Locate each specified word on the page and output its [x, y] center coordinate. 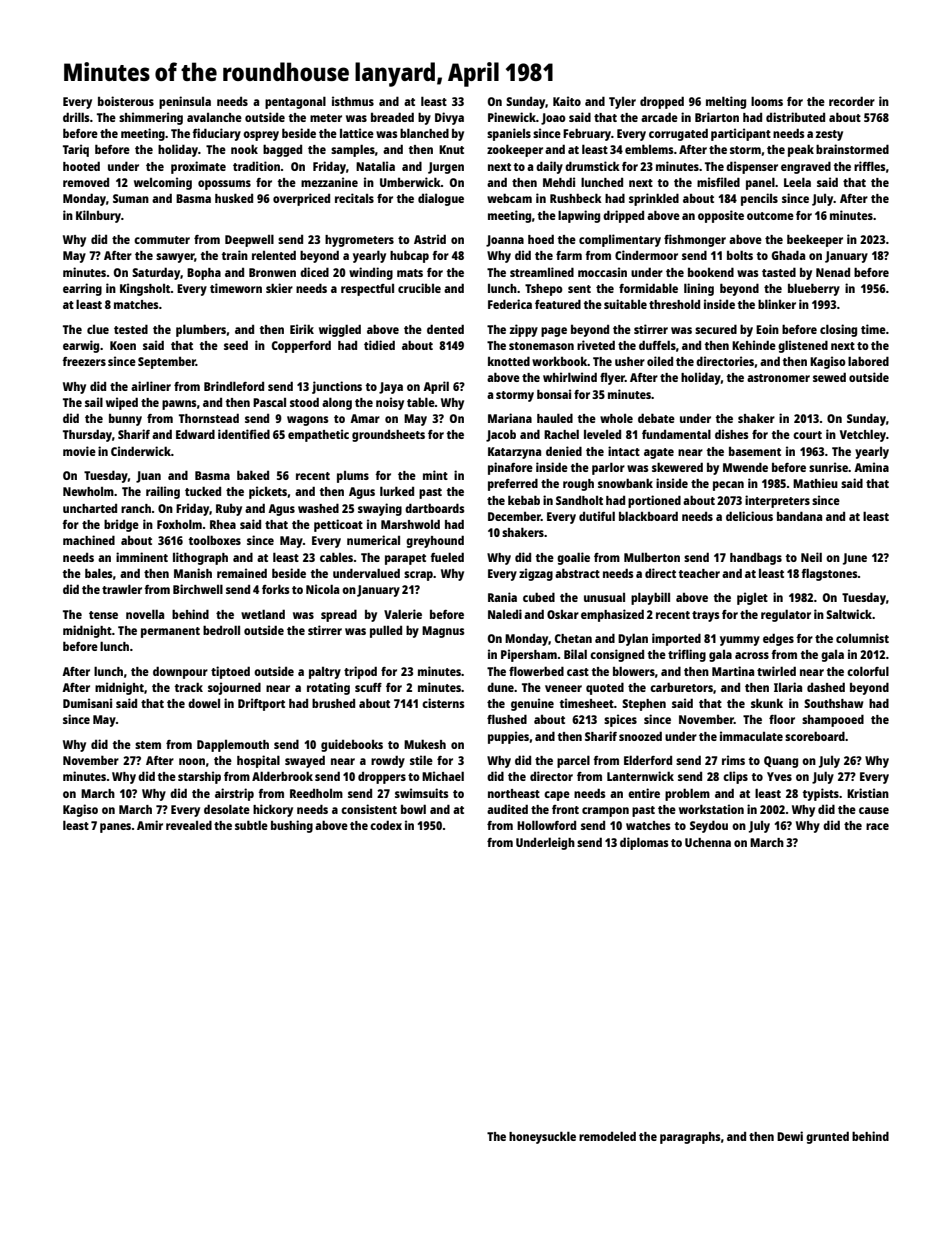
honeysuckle [542, 1137]
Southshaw [834, 703]
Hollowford [546, 825]
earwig [81, 346]
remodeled [607, 1136]
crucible [419, 288]
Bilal [575, 654]
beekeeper [815, 240]
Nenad [833, 272]
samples [353, 150]
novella [145, 614]
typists [820, 794]
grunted [827, 1137]
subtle [251, 825]
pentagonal [295, 102]
